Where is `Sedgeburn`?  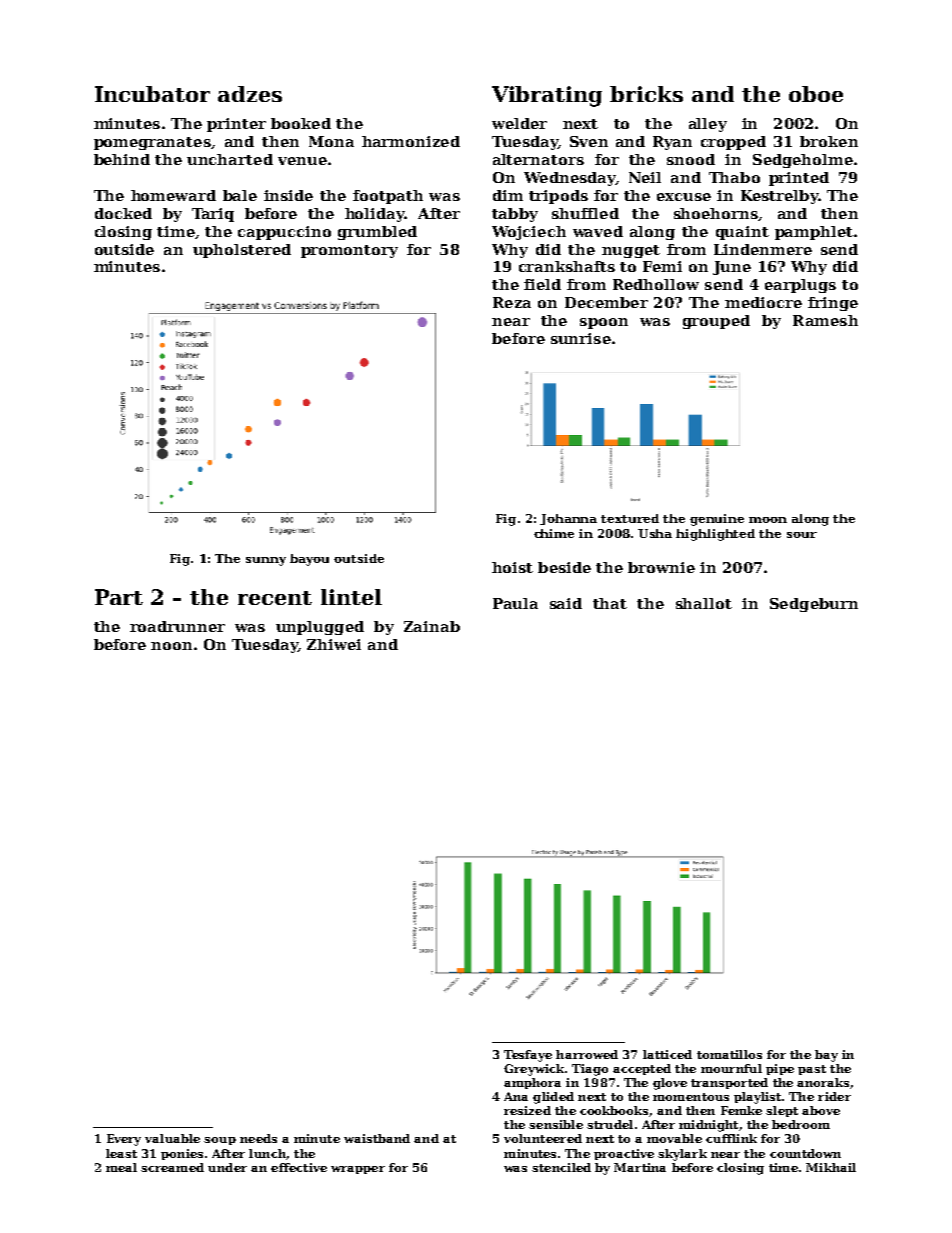
Sedgeburn is located at coordinates (814, 605).
